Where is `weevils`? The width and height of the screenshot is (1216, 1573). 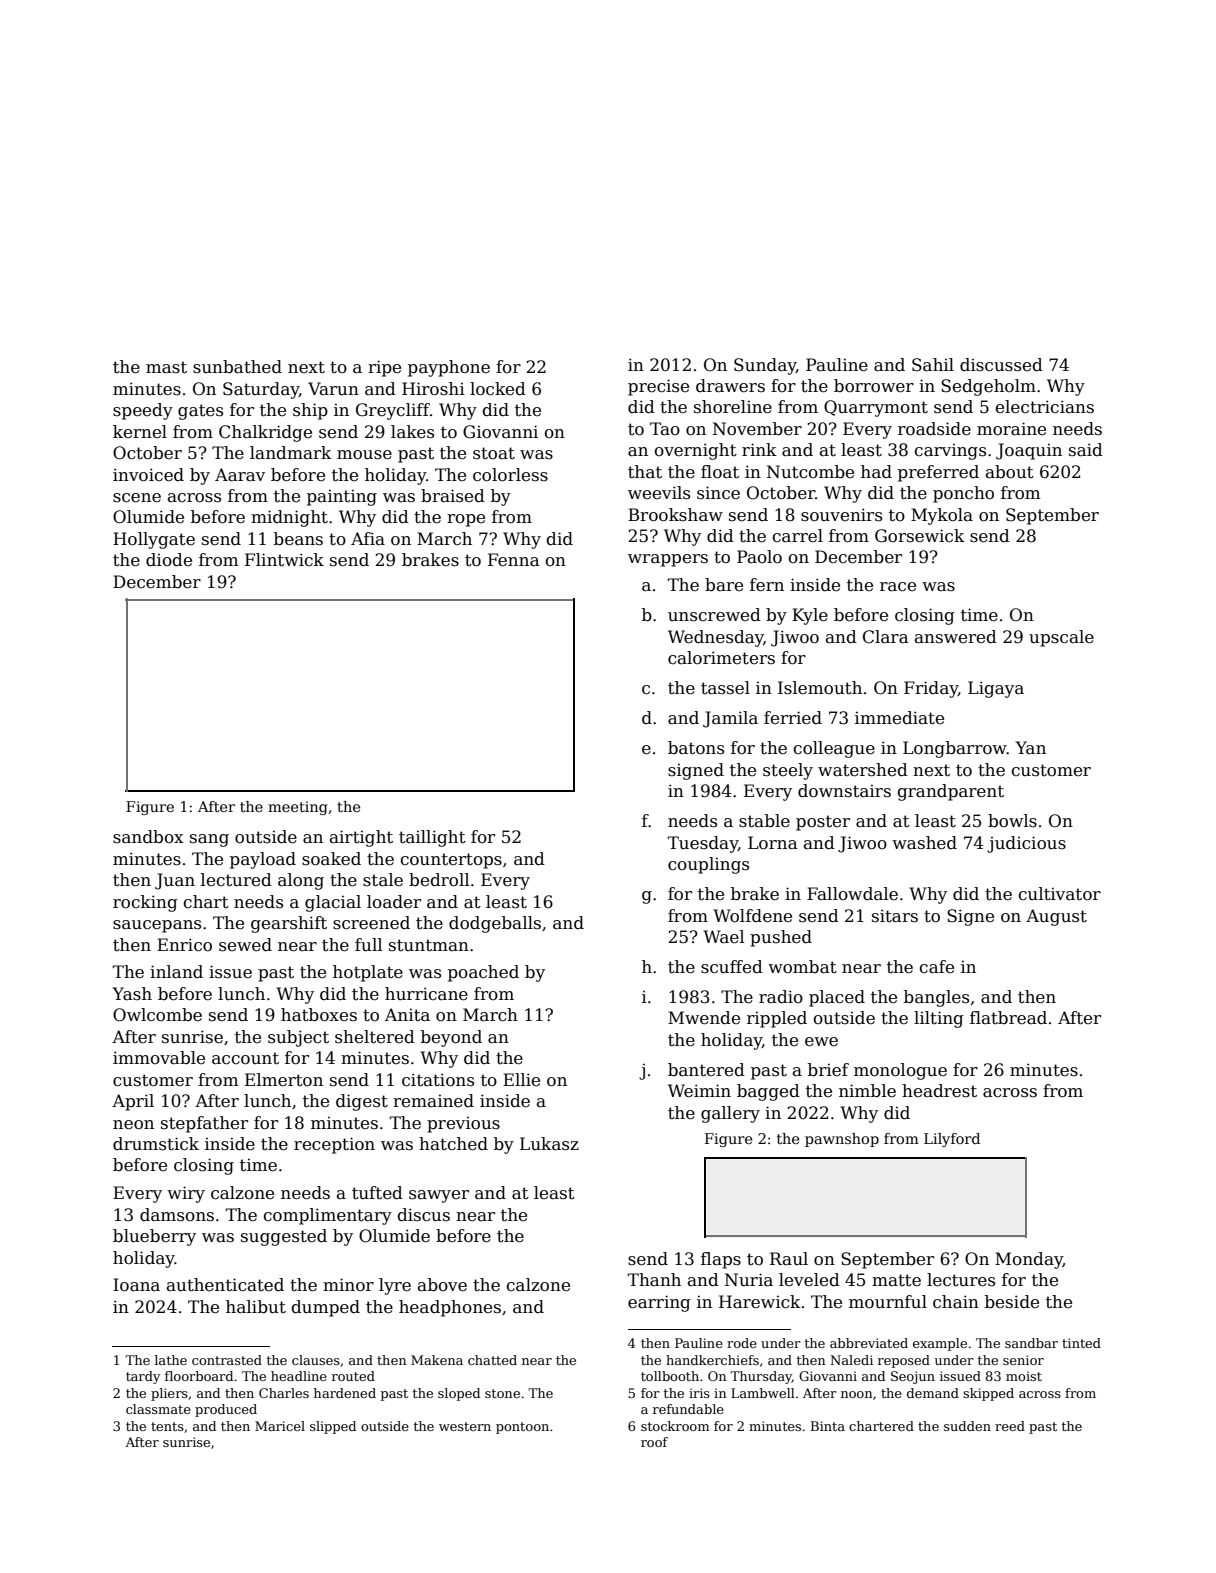 weevils is located at coordinates (659, 493).
